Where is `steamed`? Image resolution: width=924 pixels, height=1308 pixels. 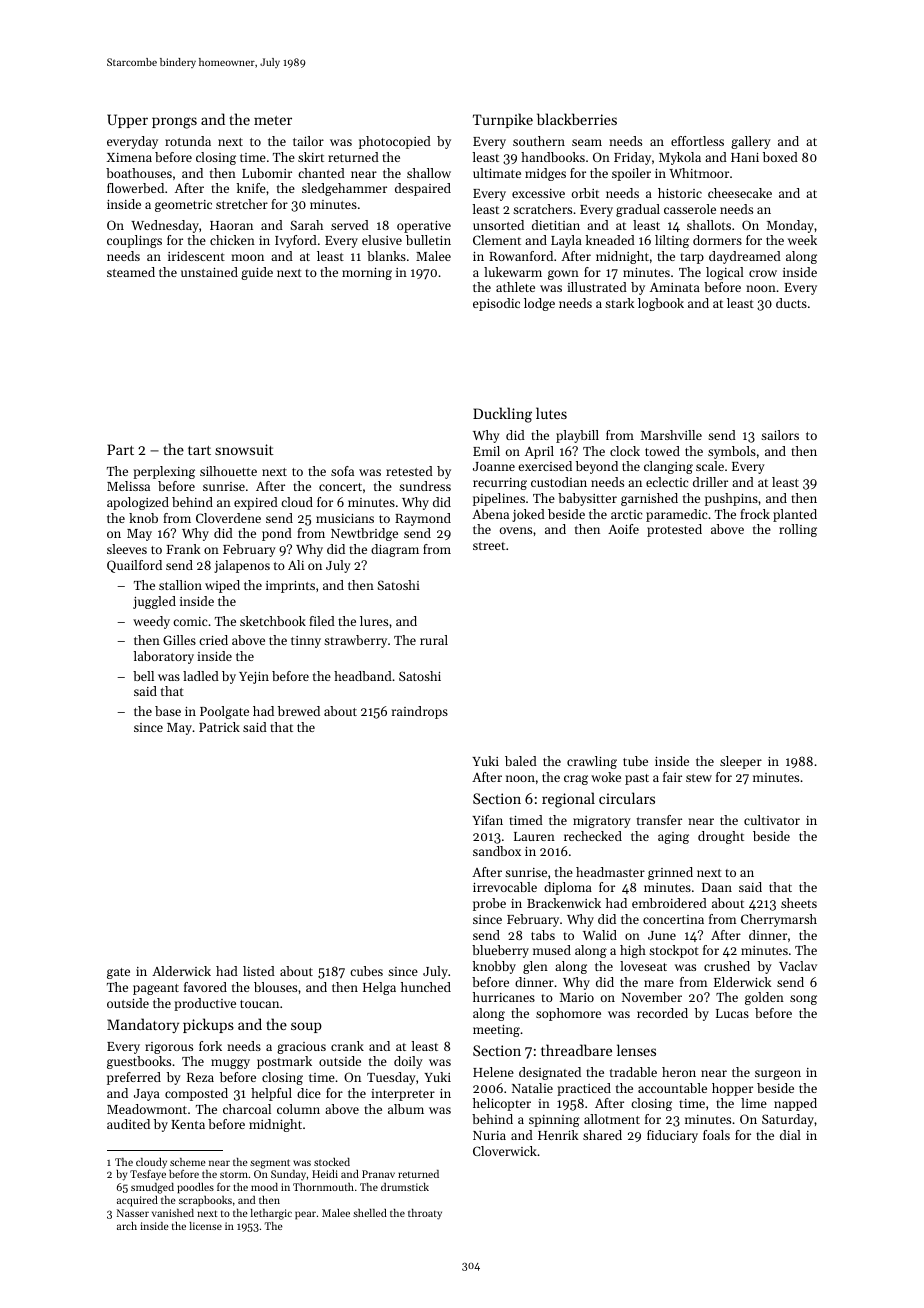 steamed is located at coordinates (131, 272).
